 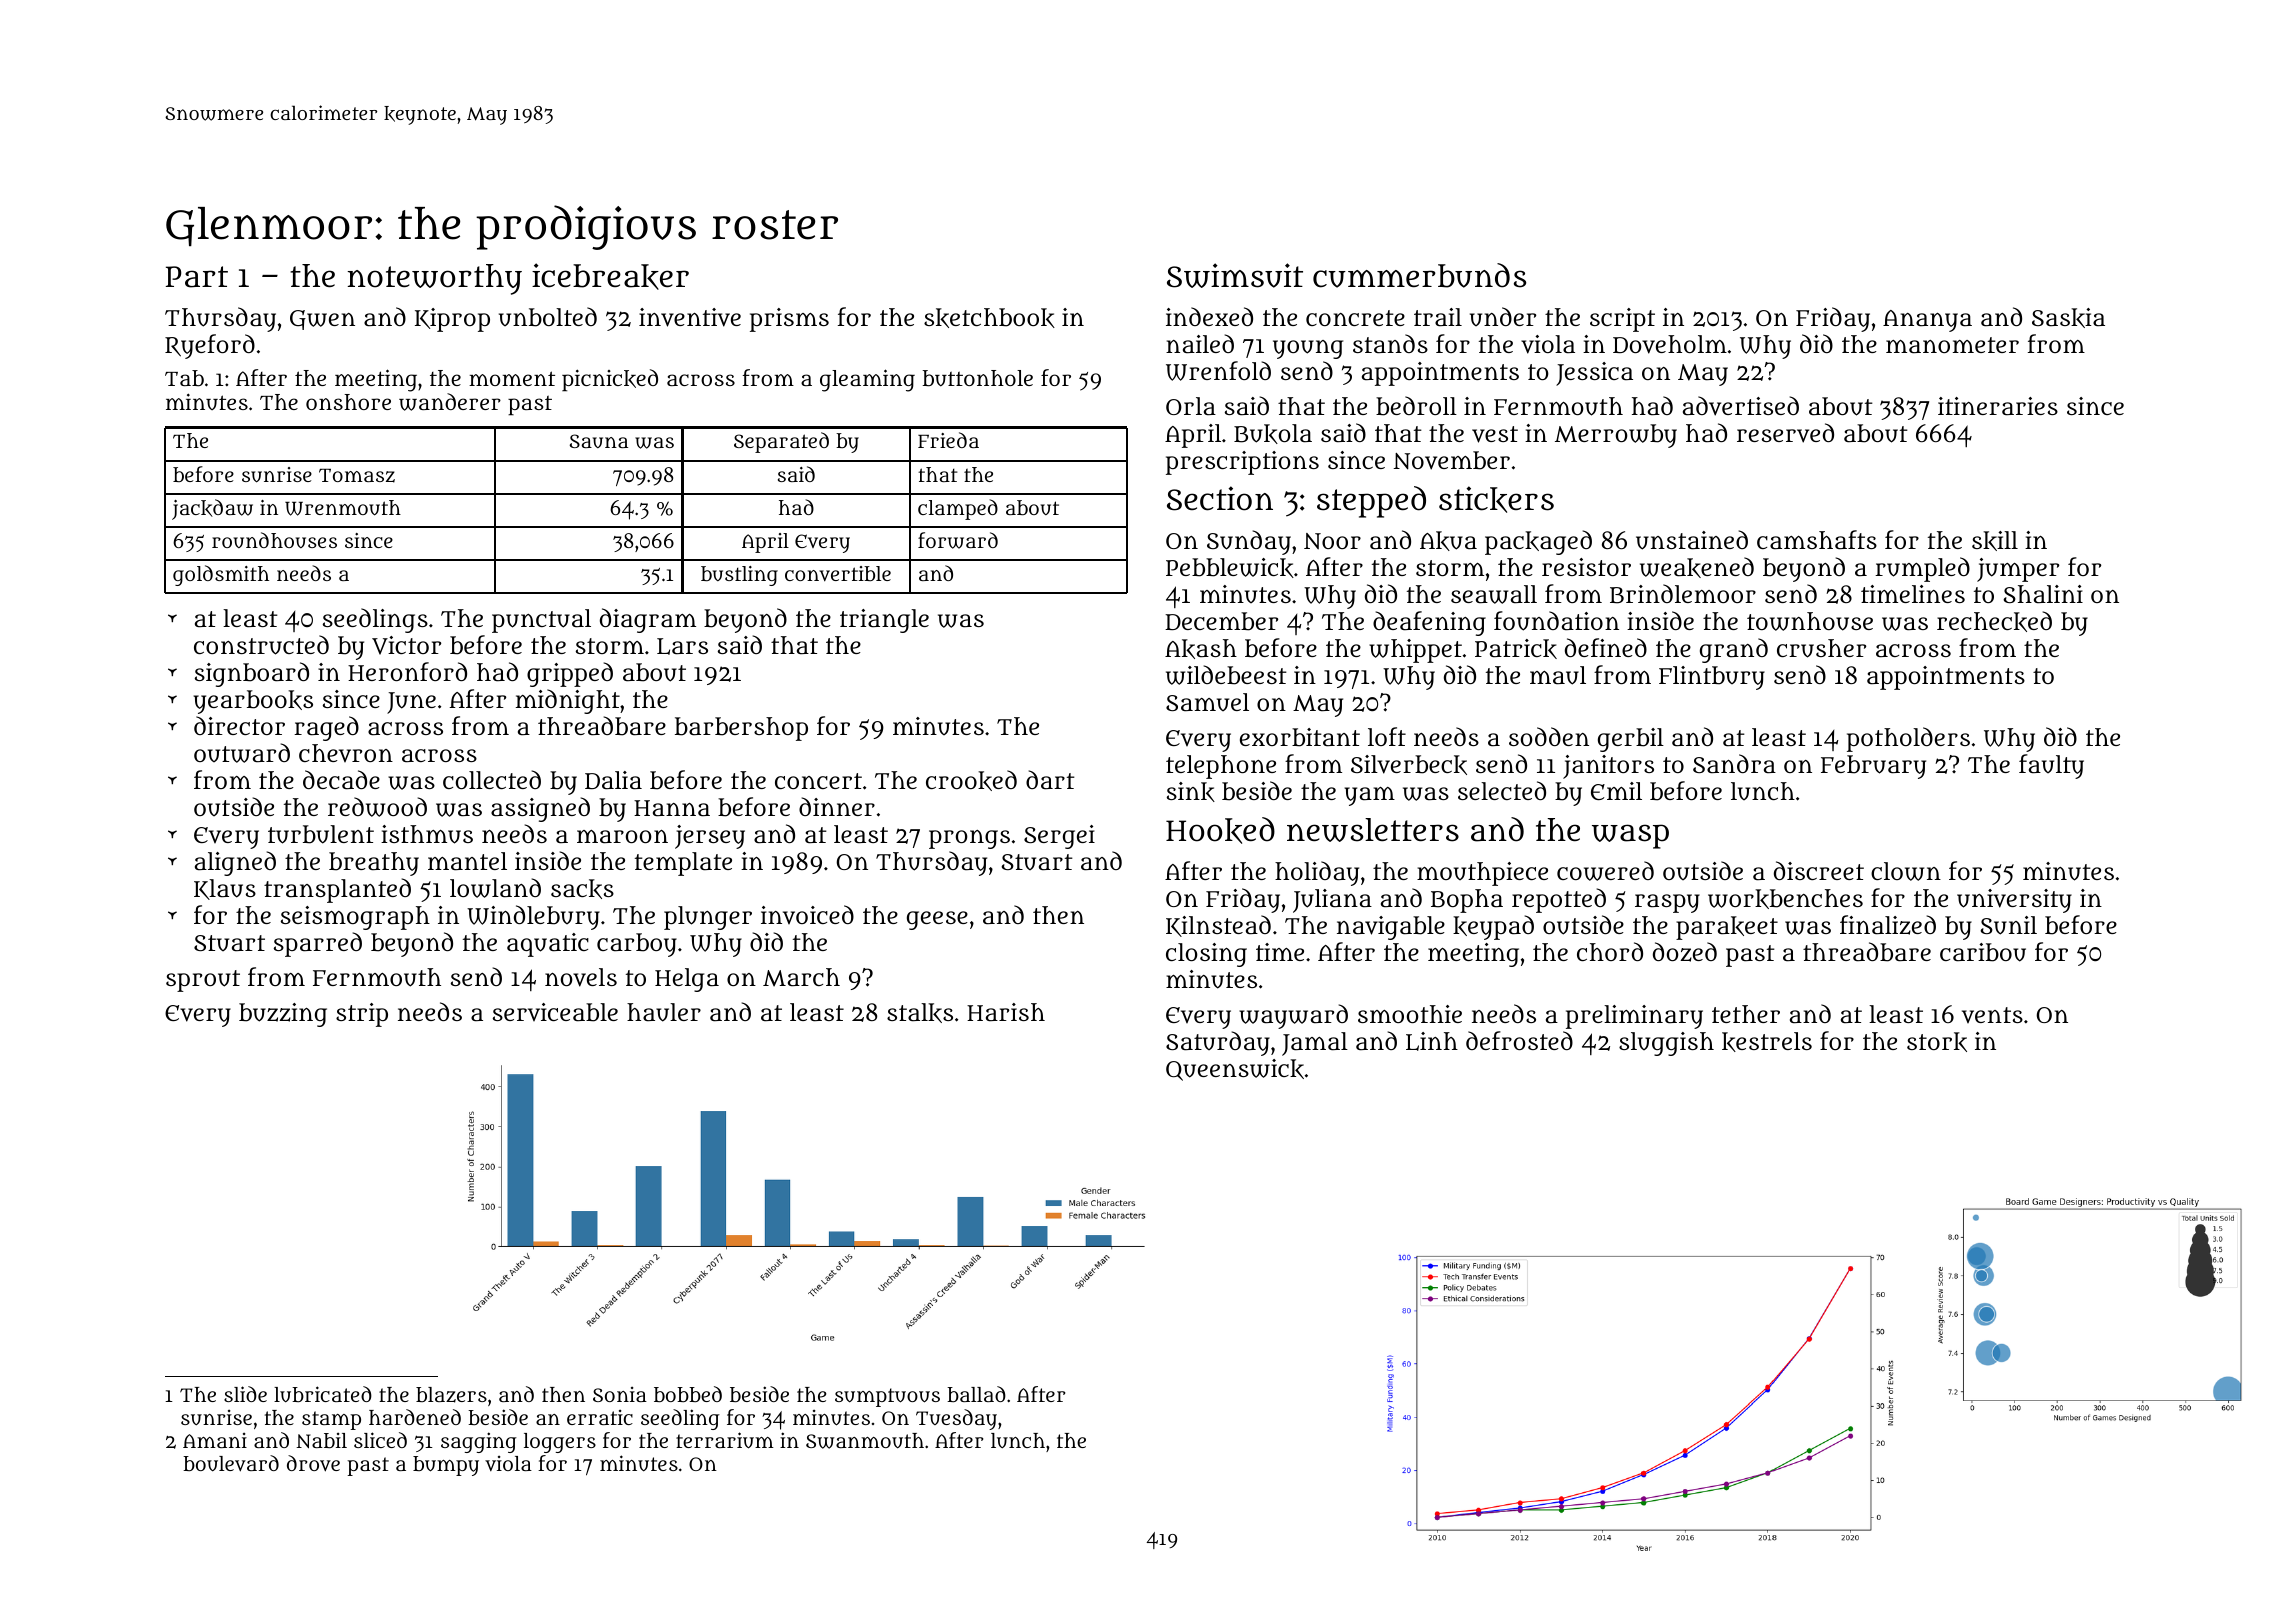 What do you see at coordinates (1235, 275) in the screenshot?
I see `Swimsuit` at bounding box center [1235, 275].
